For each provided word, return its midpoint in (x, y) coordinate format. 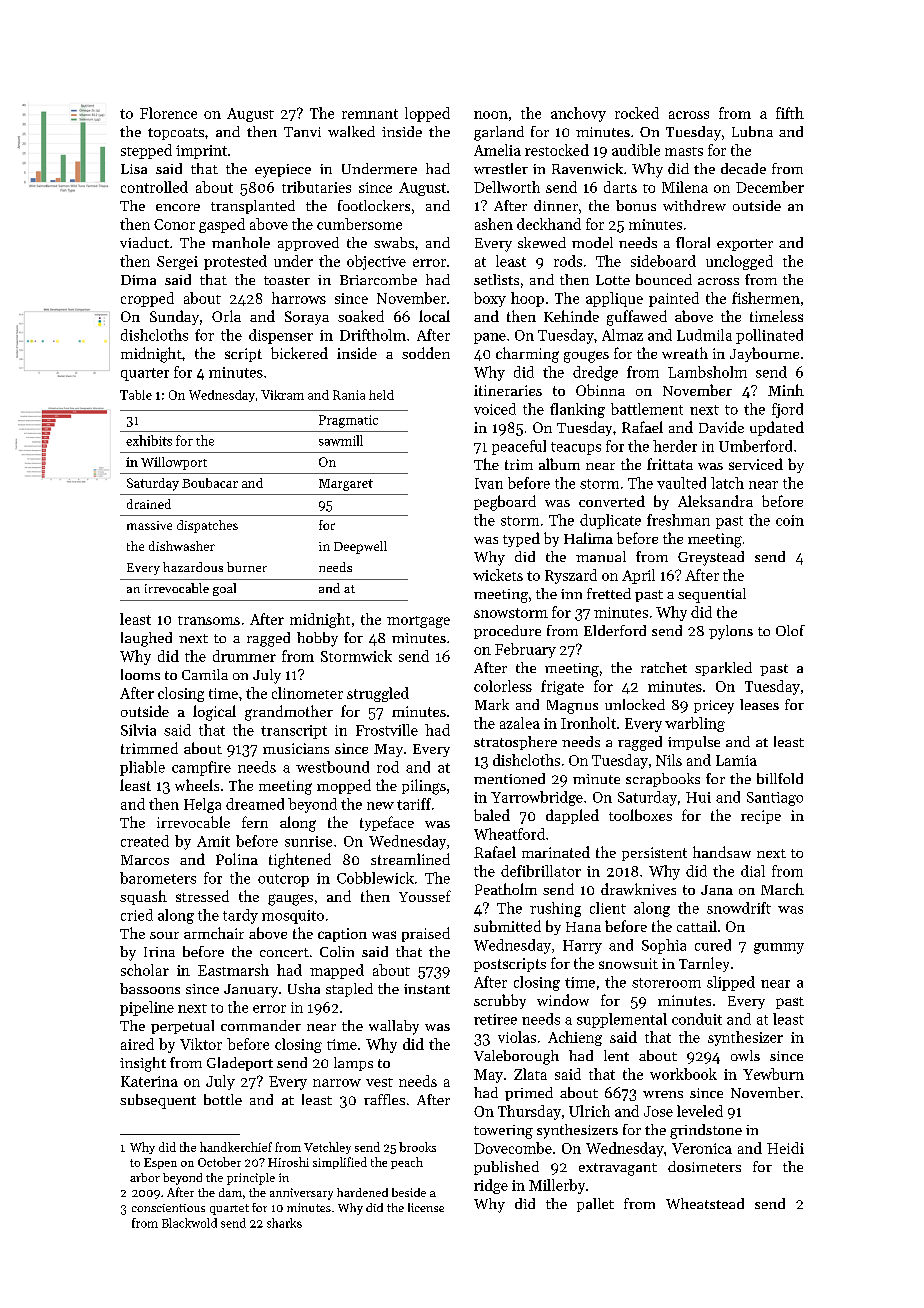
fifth (790, 113)
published (506, 1168)
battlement (647, 409)
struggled (378, 694)
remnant (370, 114)
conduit (697, 1019)
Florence (168, 113)
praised (426, 934)
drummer (244, 656)
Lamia (736, 760)
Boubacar (210, 483)
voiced (495, 409)
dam (230, 1192)
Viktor (201, 1044)
